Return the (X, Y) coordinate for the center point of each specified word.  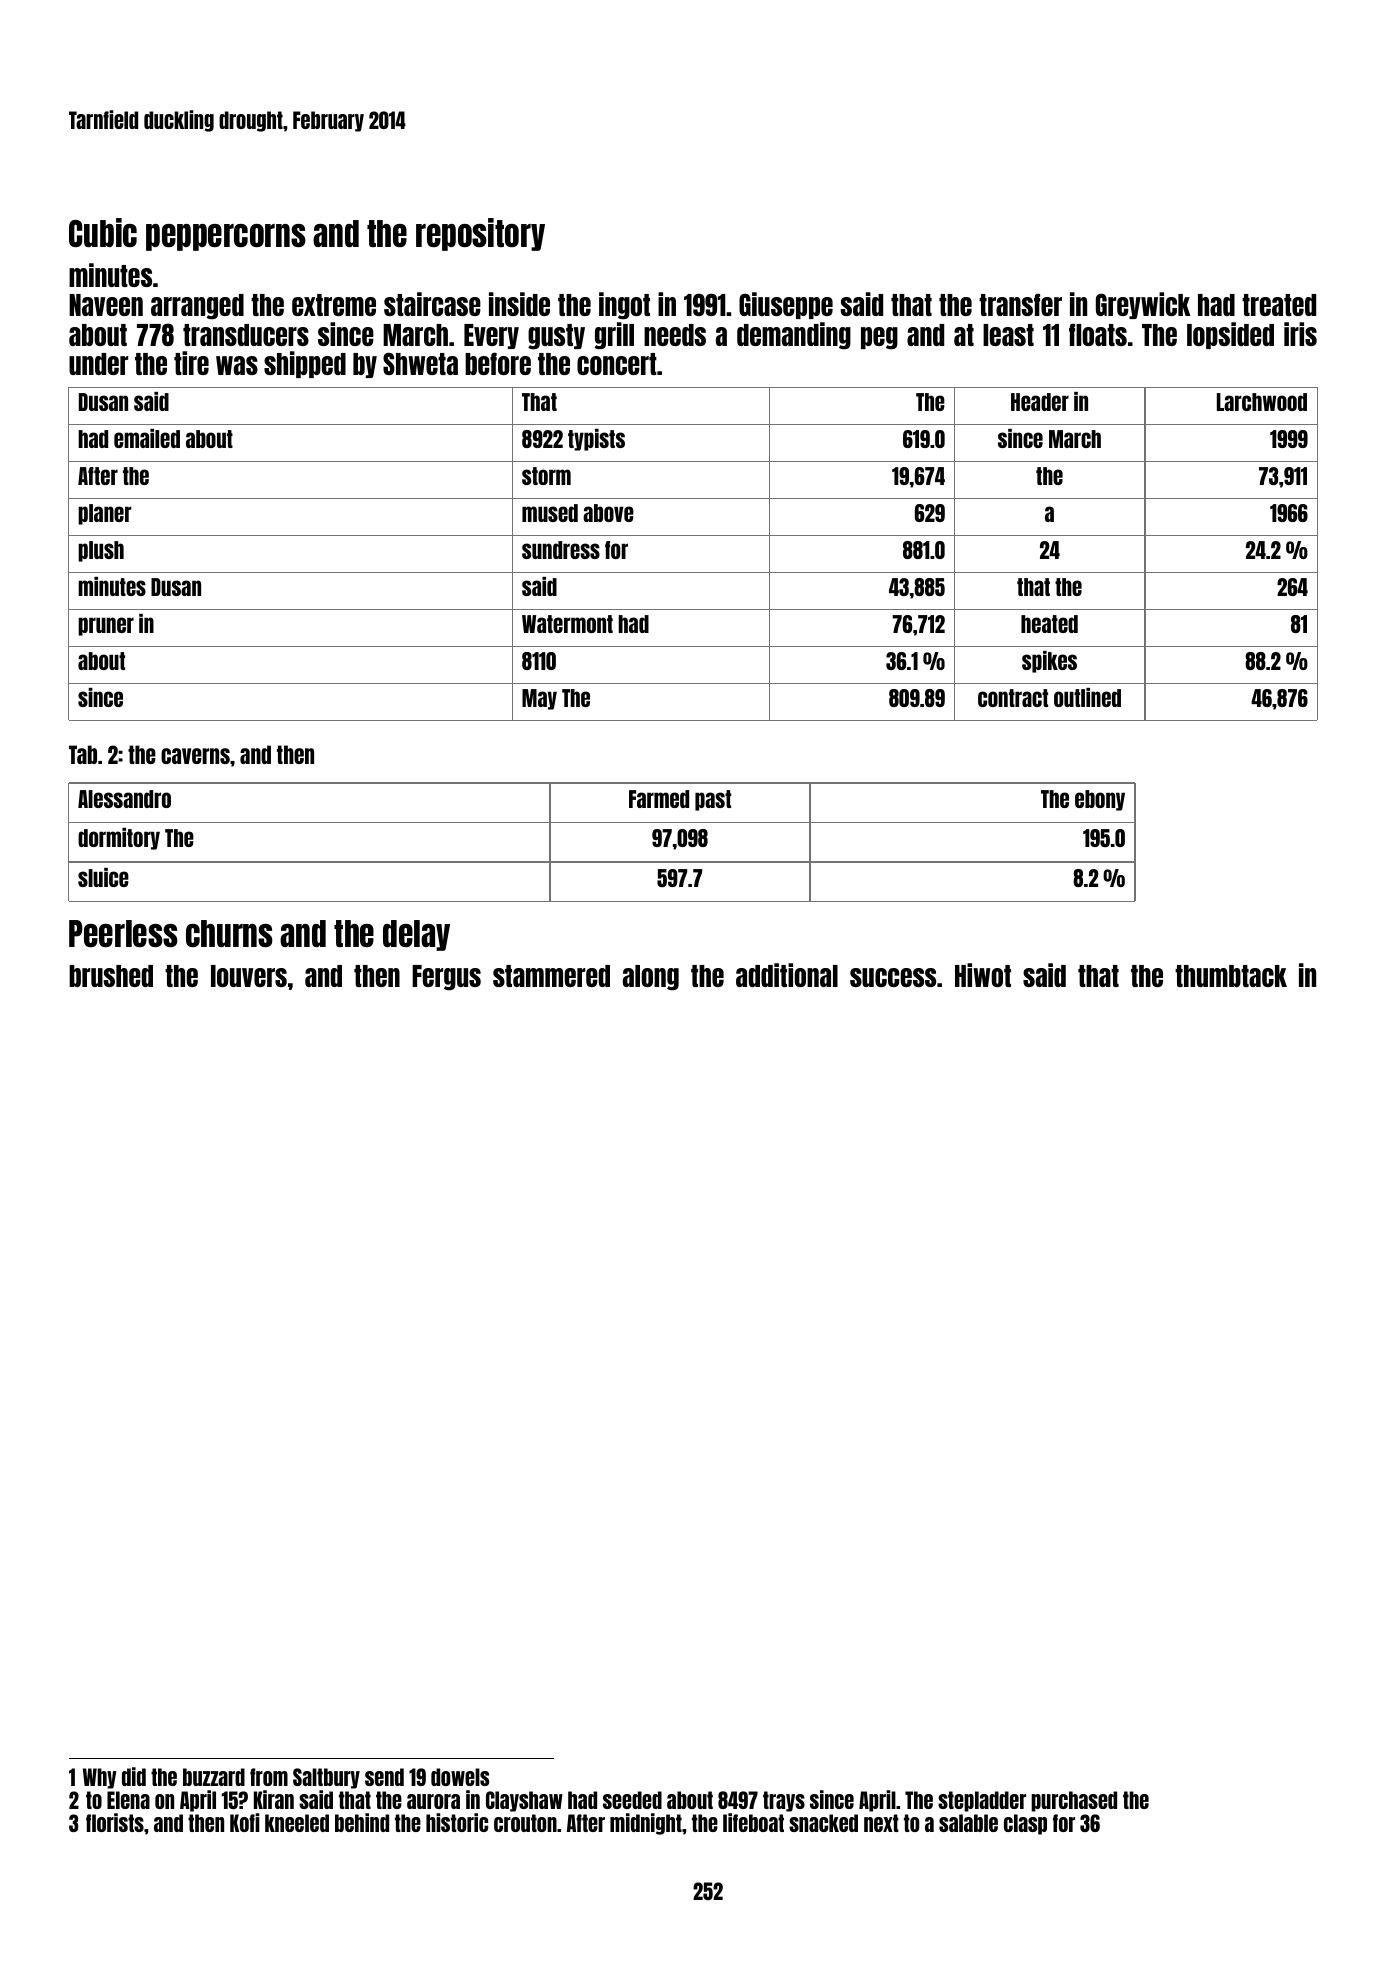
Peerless (123, 933)
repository (480, 234)
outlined (1087, 697)
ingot (624, 305)
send (384, 1777)
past (713, 800)
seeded (632, 1800)
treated (1279, 305)
